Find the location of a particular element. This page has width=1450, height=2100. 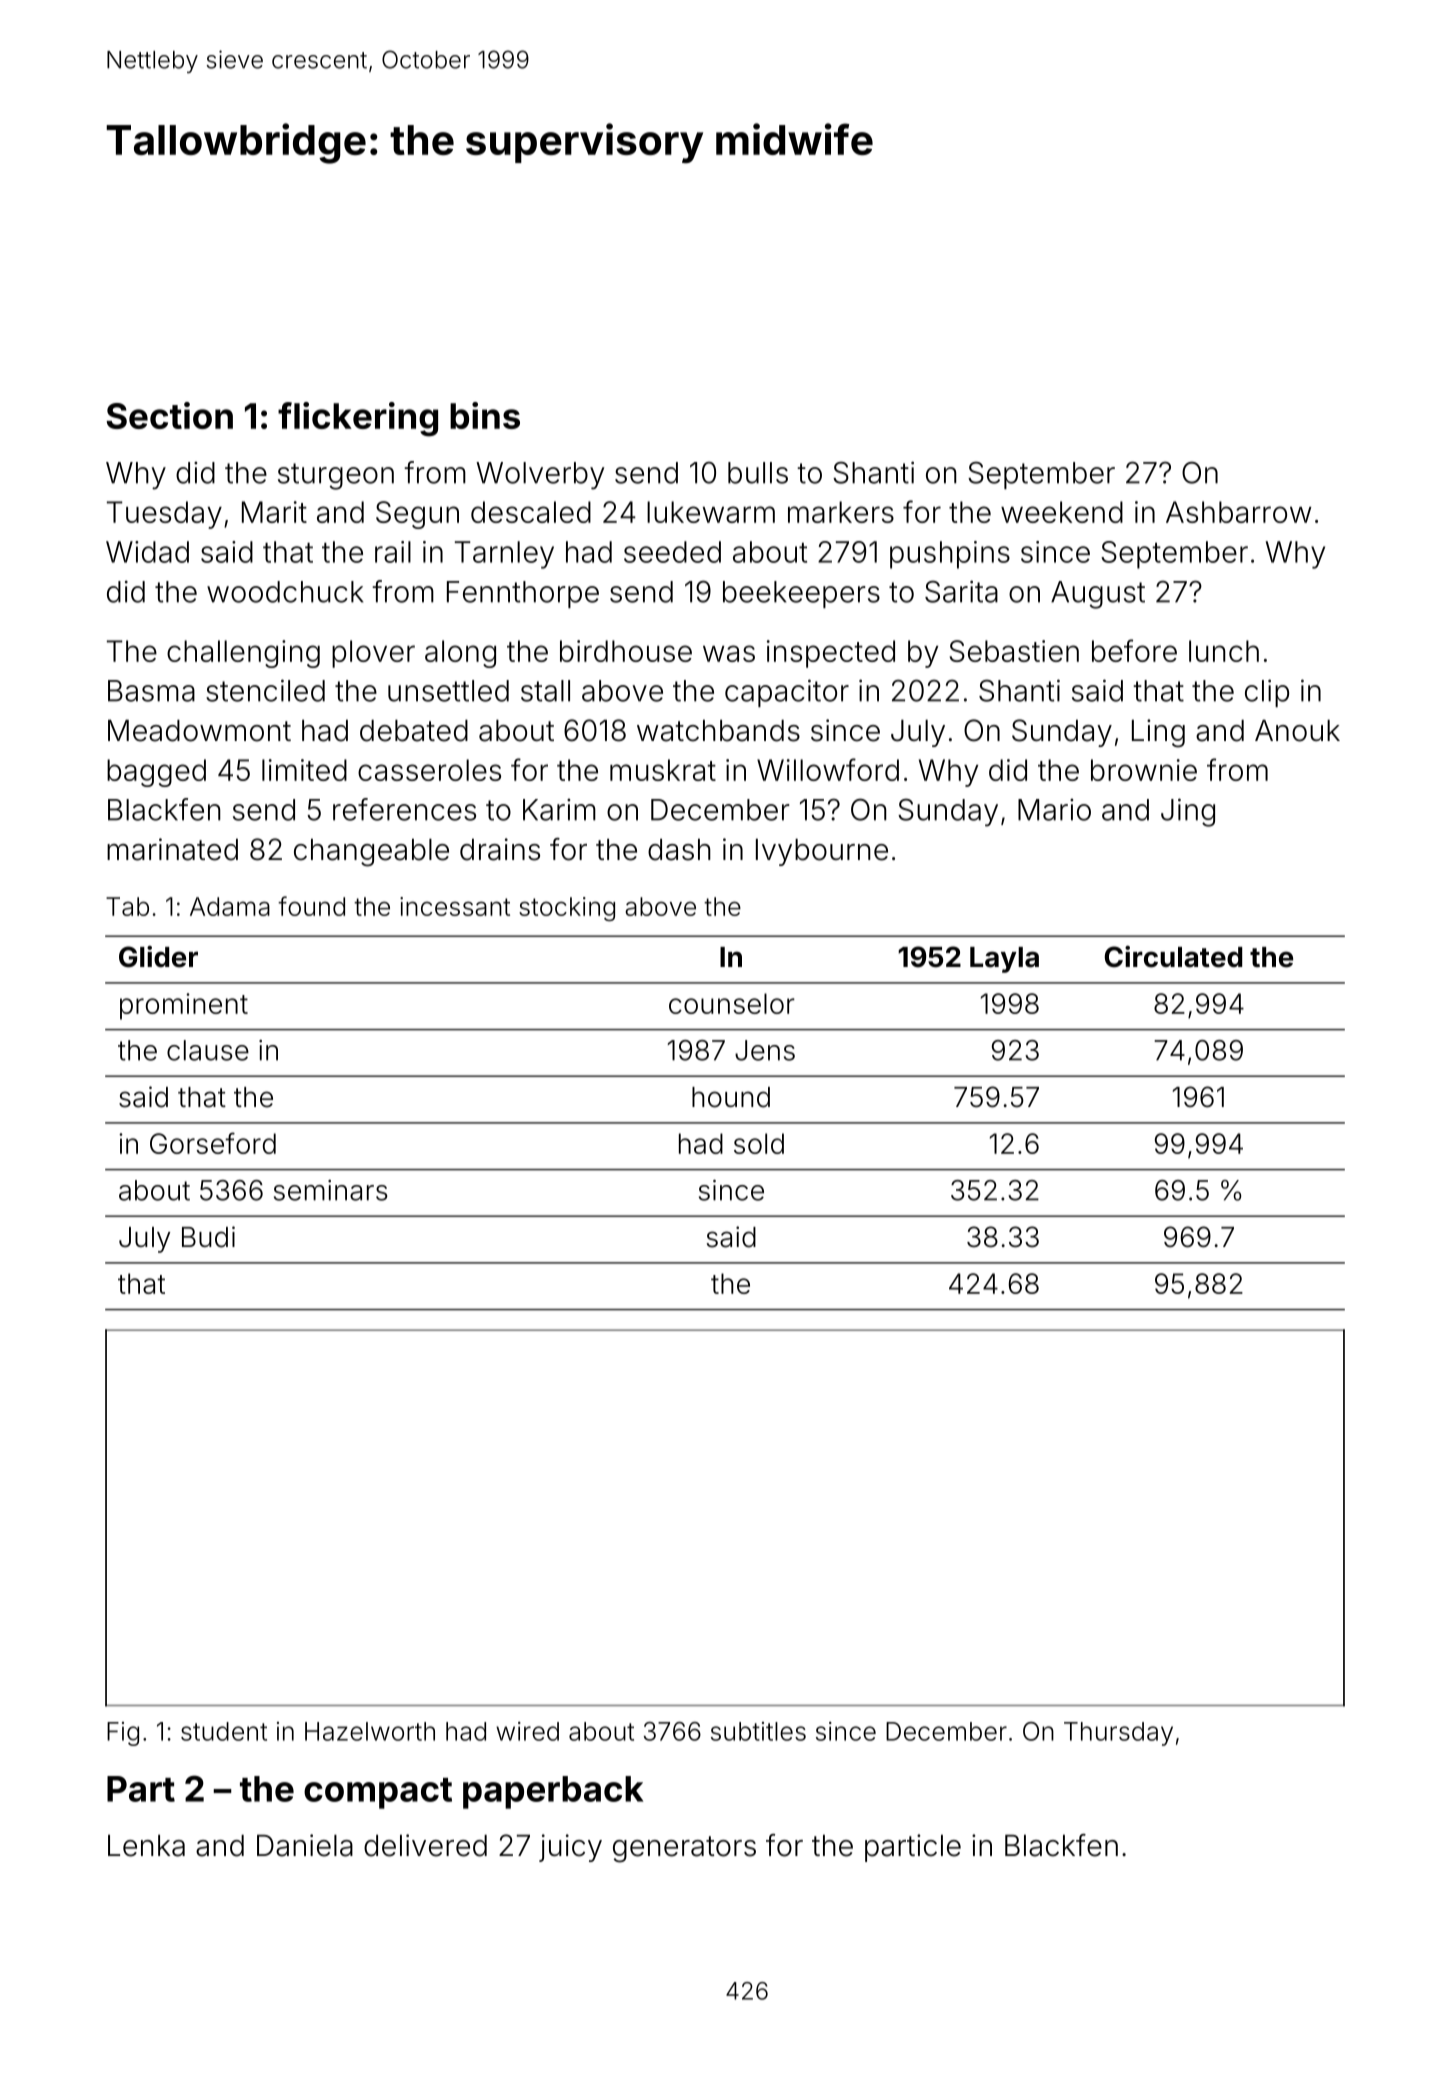

descaled is located at coordinates (531, 512).
